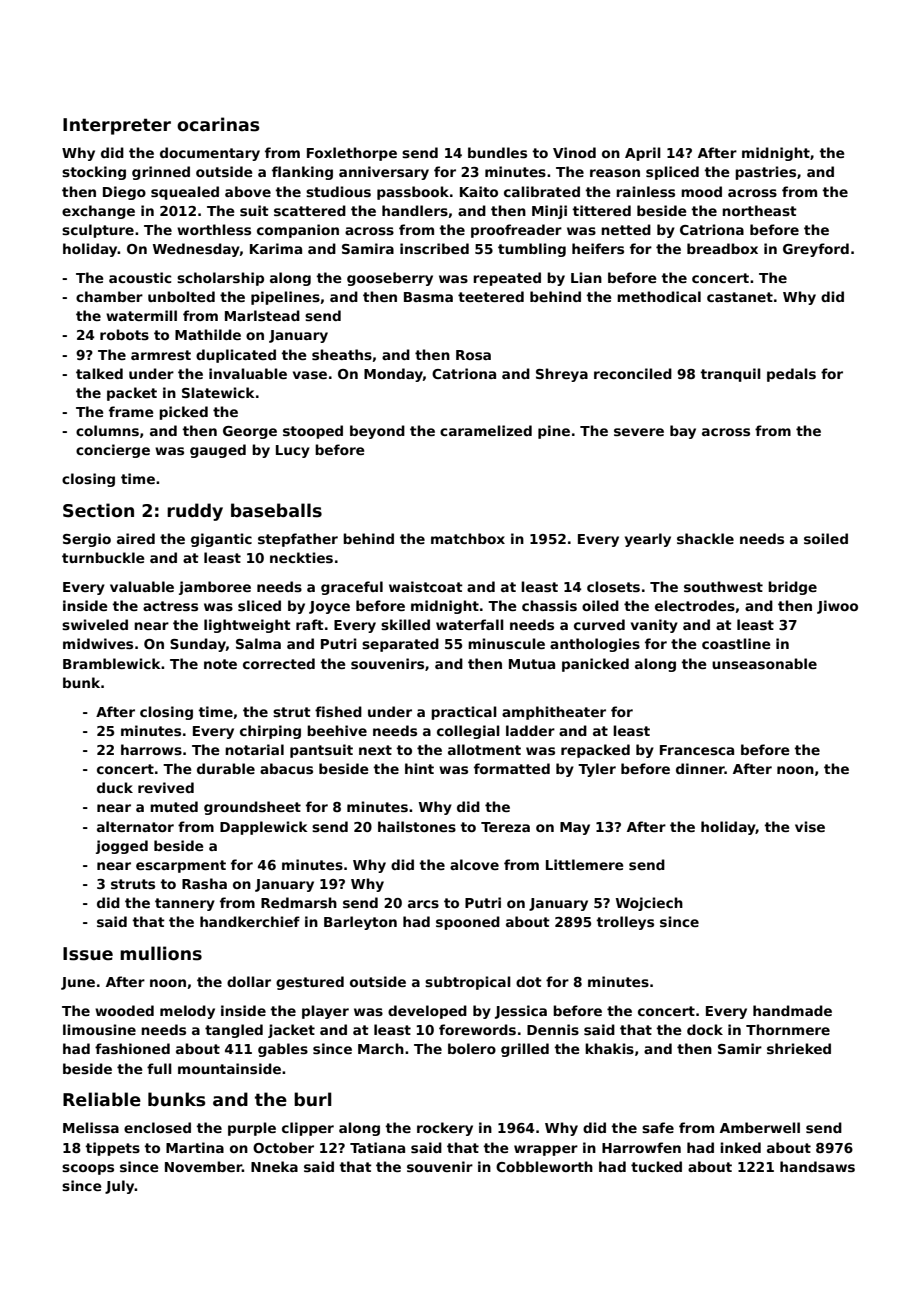  I want to click on sheaths, so click(342, 354).
